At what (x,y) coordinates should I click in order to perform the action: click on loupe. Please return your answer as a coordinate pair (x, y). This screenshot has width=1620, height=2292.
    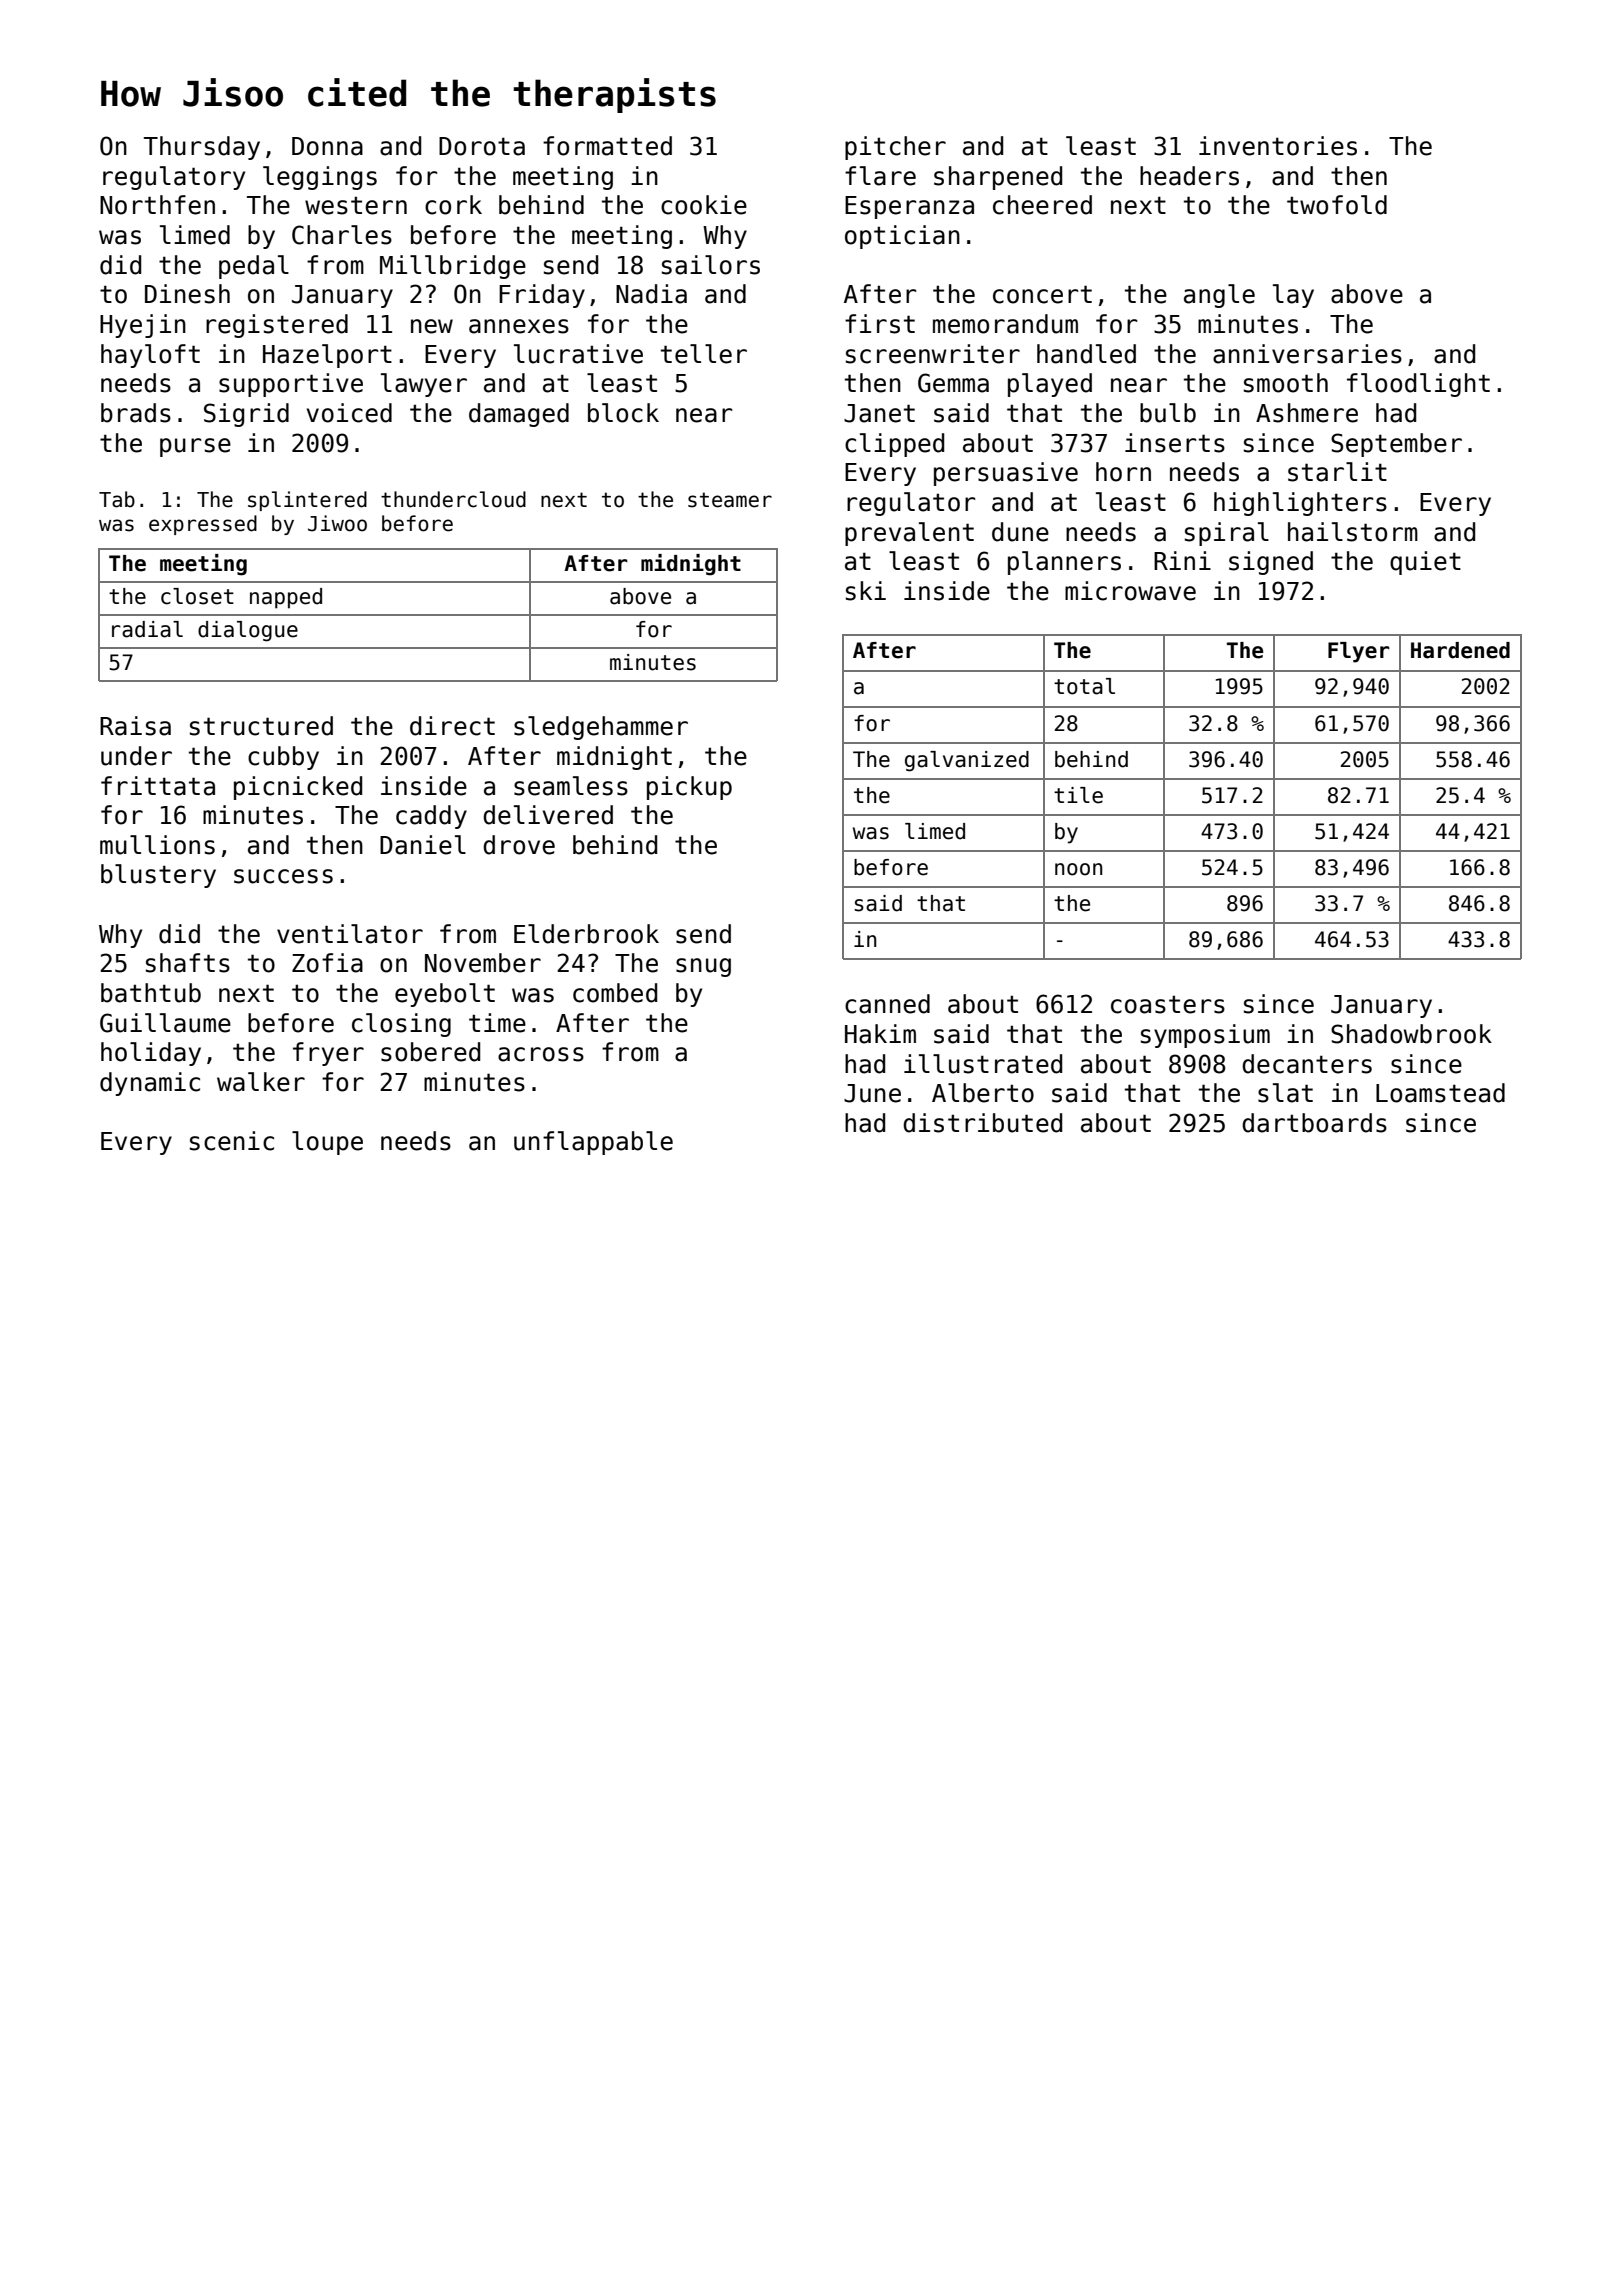
    Looking at the image, I should click on (327, 1143).
